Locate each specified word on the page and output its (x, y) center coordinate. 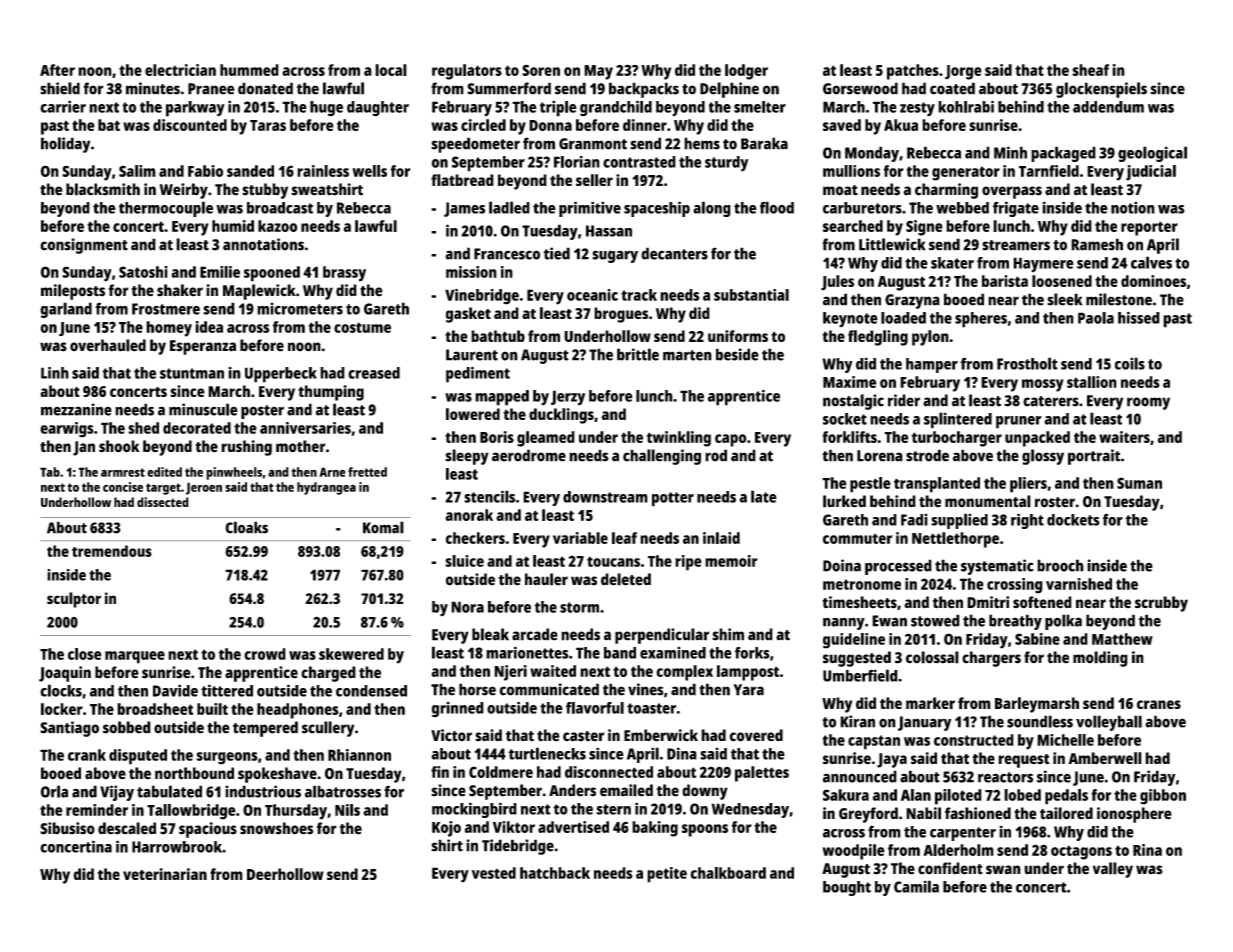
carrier (63, 106)
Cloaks (246, 527)
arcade (535, 634)
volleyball (1109, 723)
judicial (1151, 173)
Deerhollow (285, 874)
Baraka (764, 143)
